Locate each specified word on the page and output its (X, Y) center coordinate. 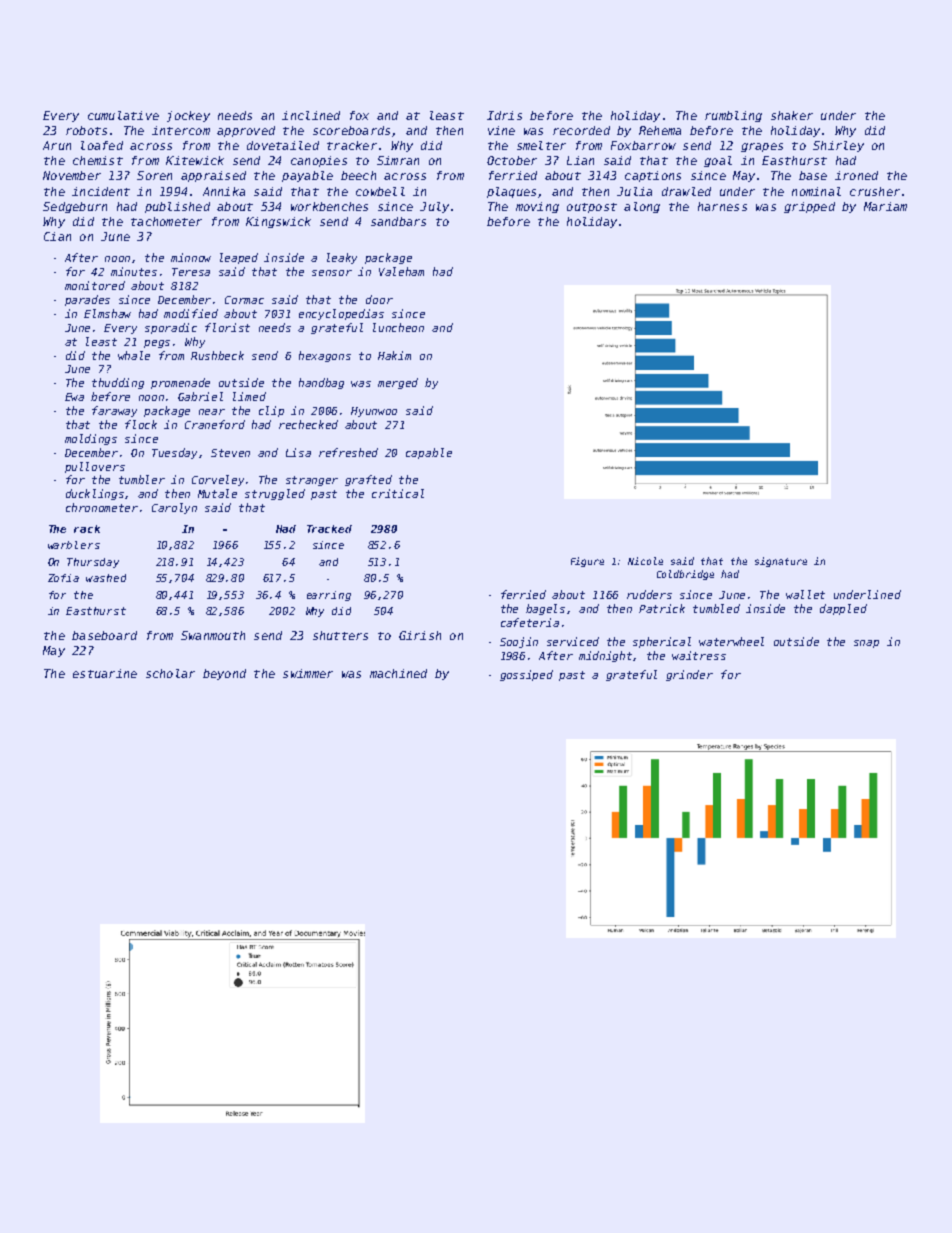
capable (429, 453)
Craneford (215, 424)
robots (86, 130)
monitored (95, 285)
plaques (511, 192)
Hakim (394, 355)
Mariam (885, 206)
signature (781, 562)
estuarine (105, 673)
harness (722, 206)
